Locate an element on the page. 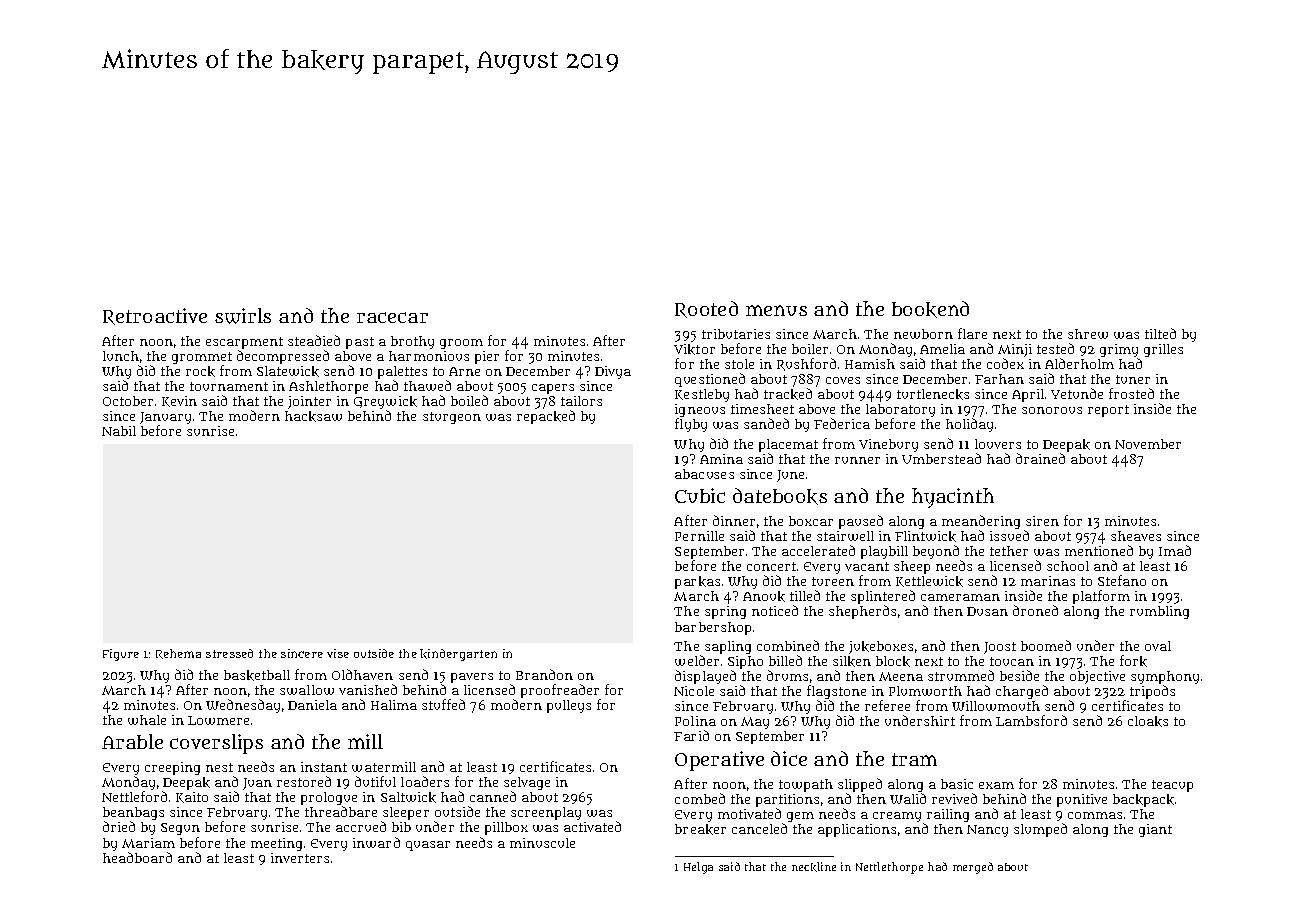 This image has width=1308, height=924. palettes is located at coordinates (402, 373).
